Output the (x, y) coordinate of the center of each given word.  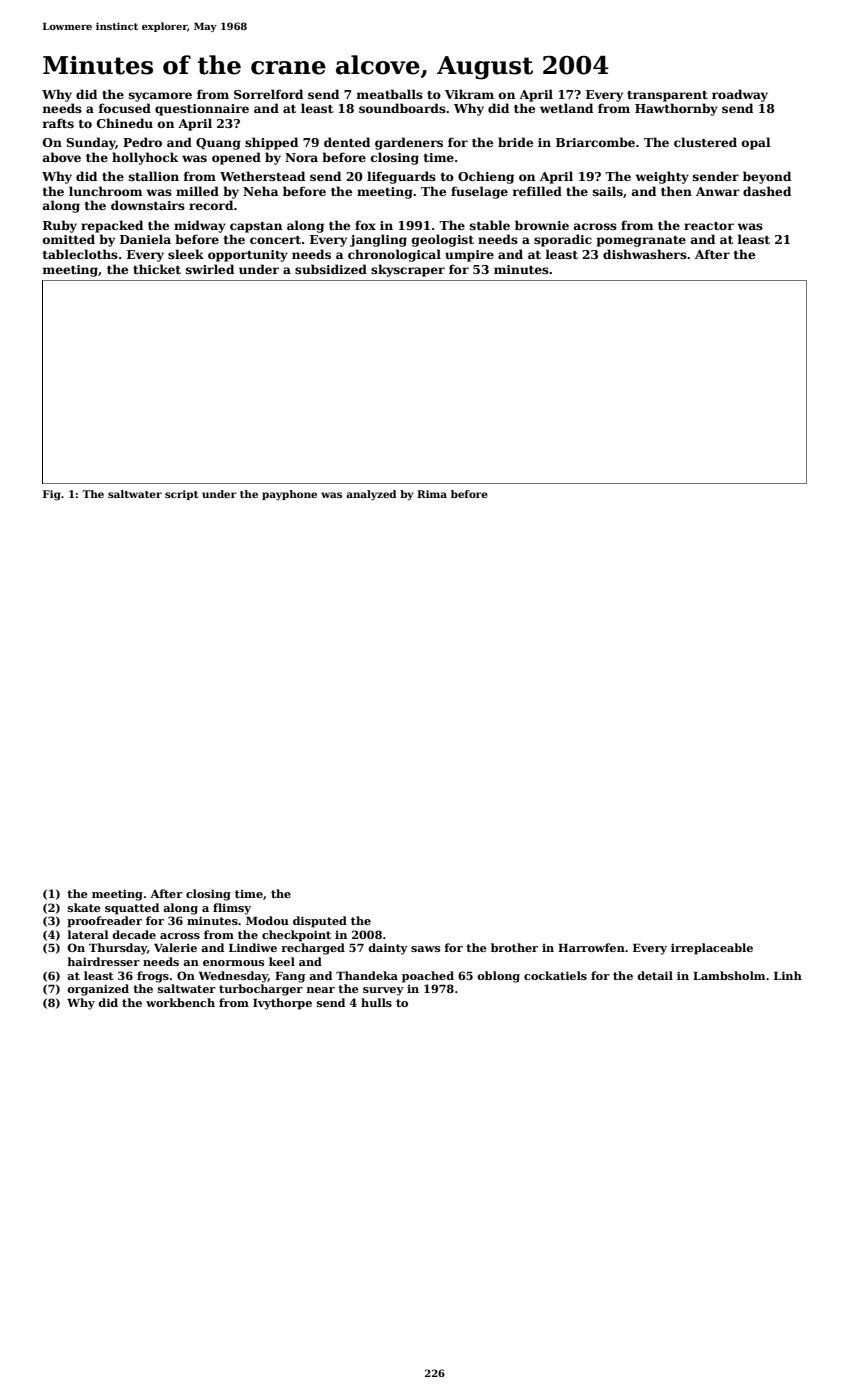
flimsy (232, 909)
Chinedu (125, 123)
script (181, 495)
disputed (320, 922)
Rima (432, 494)
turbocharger (261, 990)
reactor (709, 226)
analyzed (371, 495)
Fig (52, 495)
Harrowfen (591, 947)
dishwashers (645, 254)
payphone (289, 495)
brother (514, 947)
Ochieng (486, 177)
